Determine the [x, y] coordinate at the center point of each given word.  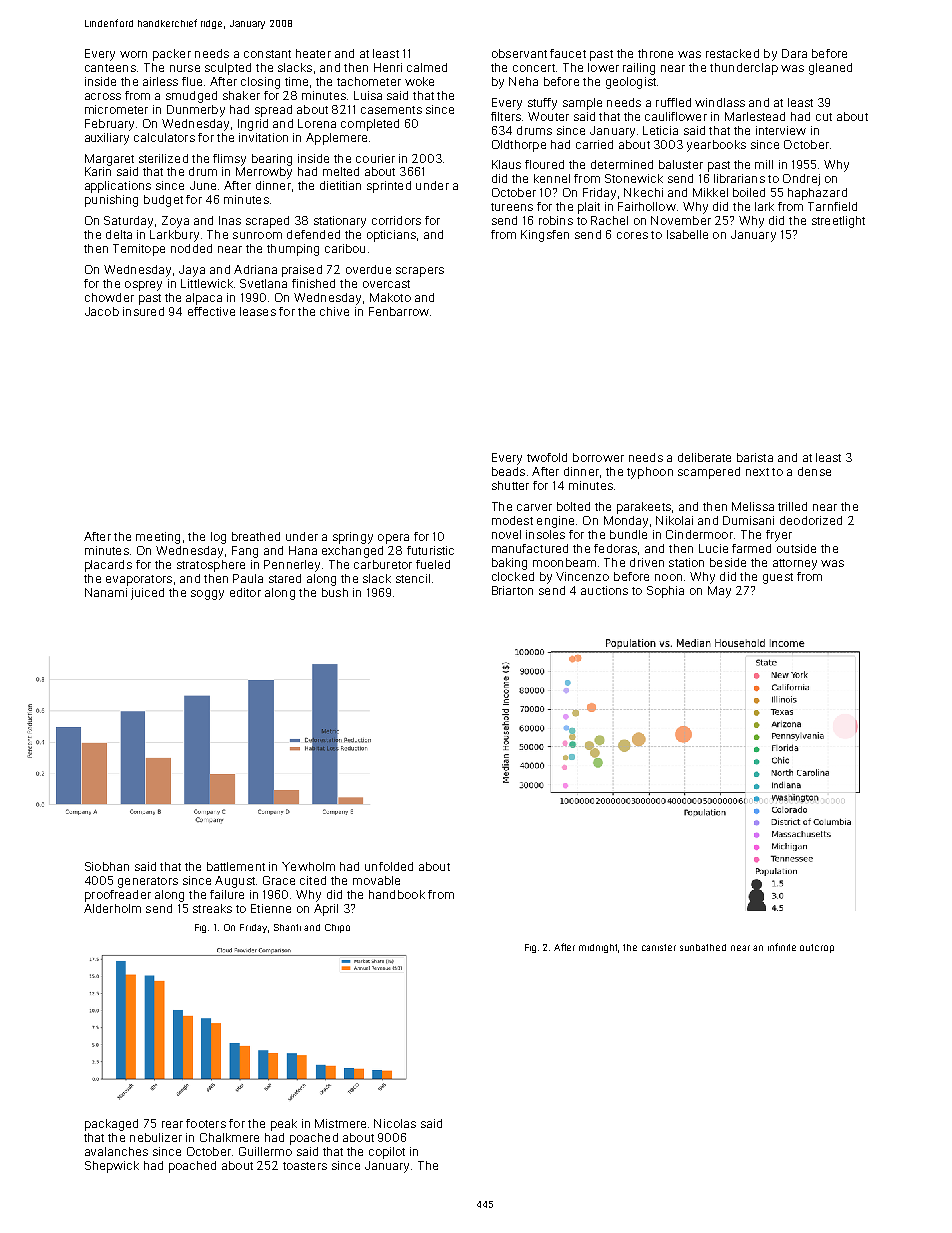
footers [206, 1123]
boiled [749, 192]
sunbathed [703, 947]
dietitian [340, 185]
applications [118, 187]
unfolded [389, 866]
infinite [782, 947]
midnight [599, 948]
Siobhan [107, 866]
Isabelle [687, 234]
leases [258, 311]
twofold [547, 457]
